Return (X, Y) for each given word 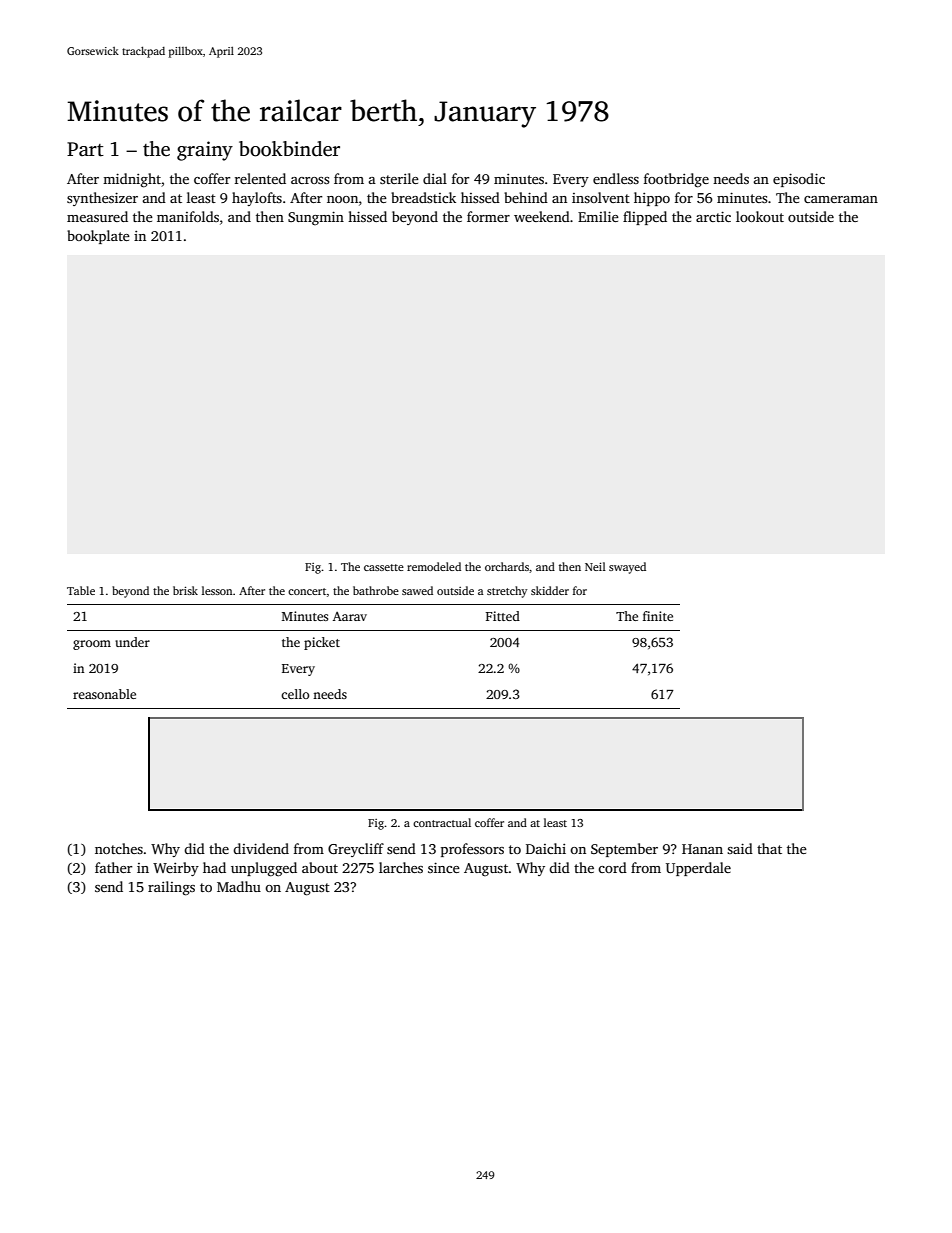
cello (295, 694)
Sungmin (316, 218)
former (488, 216)
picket (322, 643)
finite (658, 616)
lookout (760, 216)
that (769, 848)
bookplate (98, 237)
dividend (261, 848)
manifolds (188, 216)
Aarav (350, 616)
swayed (627, 568)
